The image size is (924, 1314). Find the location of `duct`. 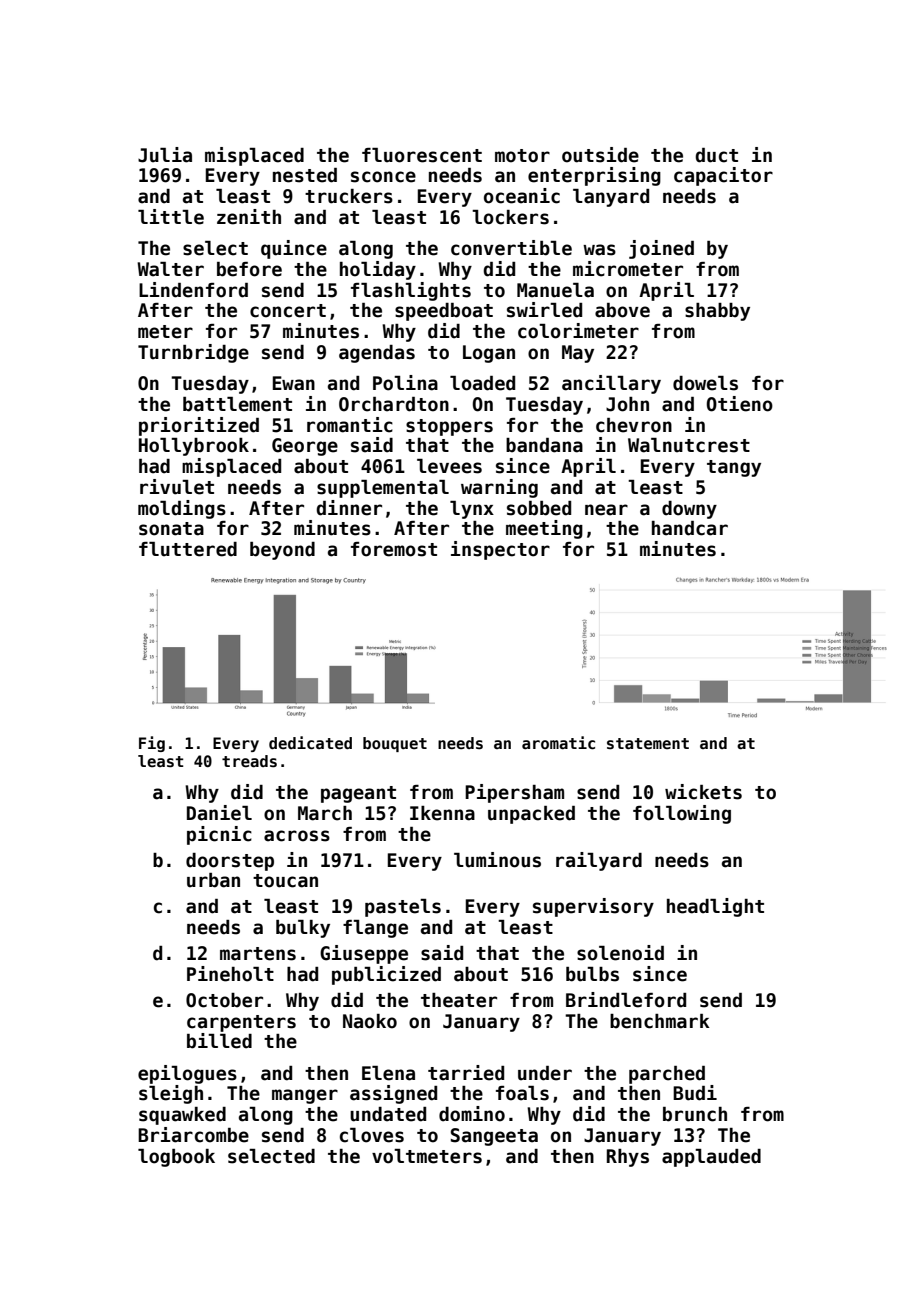

duct is located at coordinates (716, 155).
